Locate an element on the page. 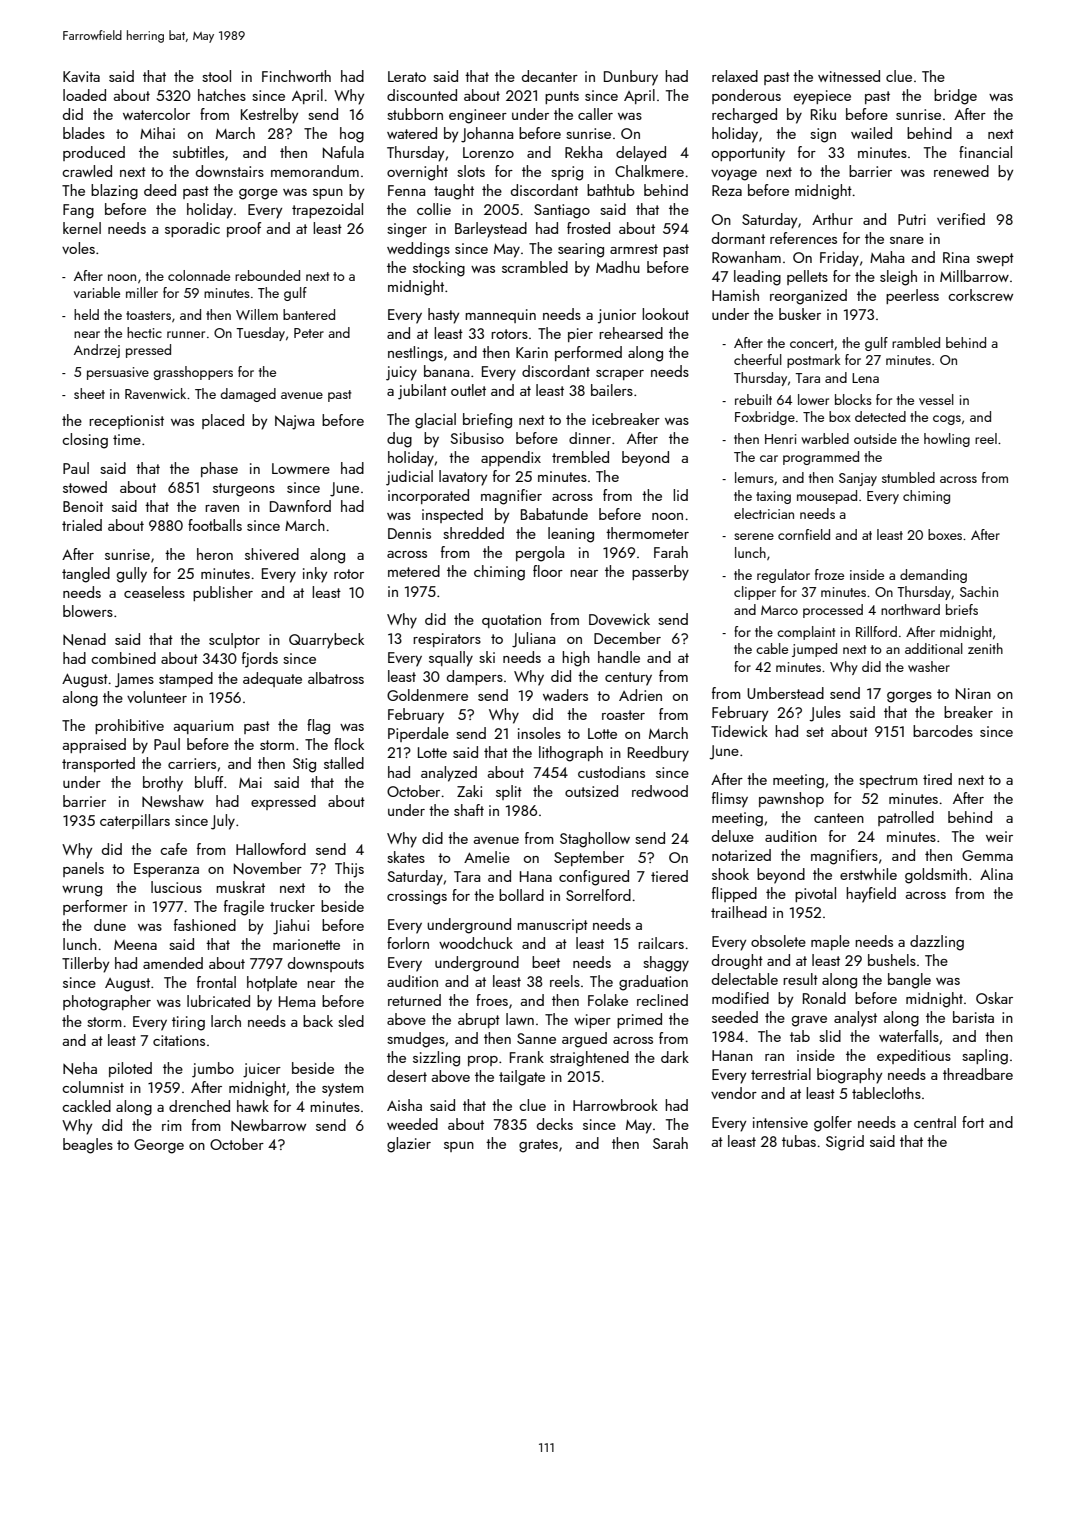 The height and width of the image is (1522, 1076). singer is located at coordinates (407, 230).
